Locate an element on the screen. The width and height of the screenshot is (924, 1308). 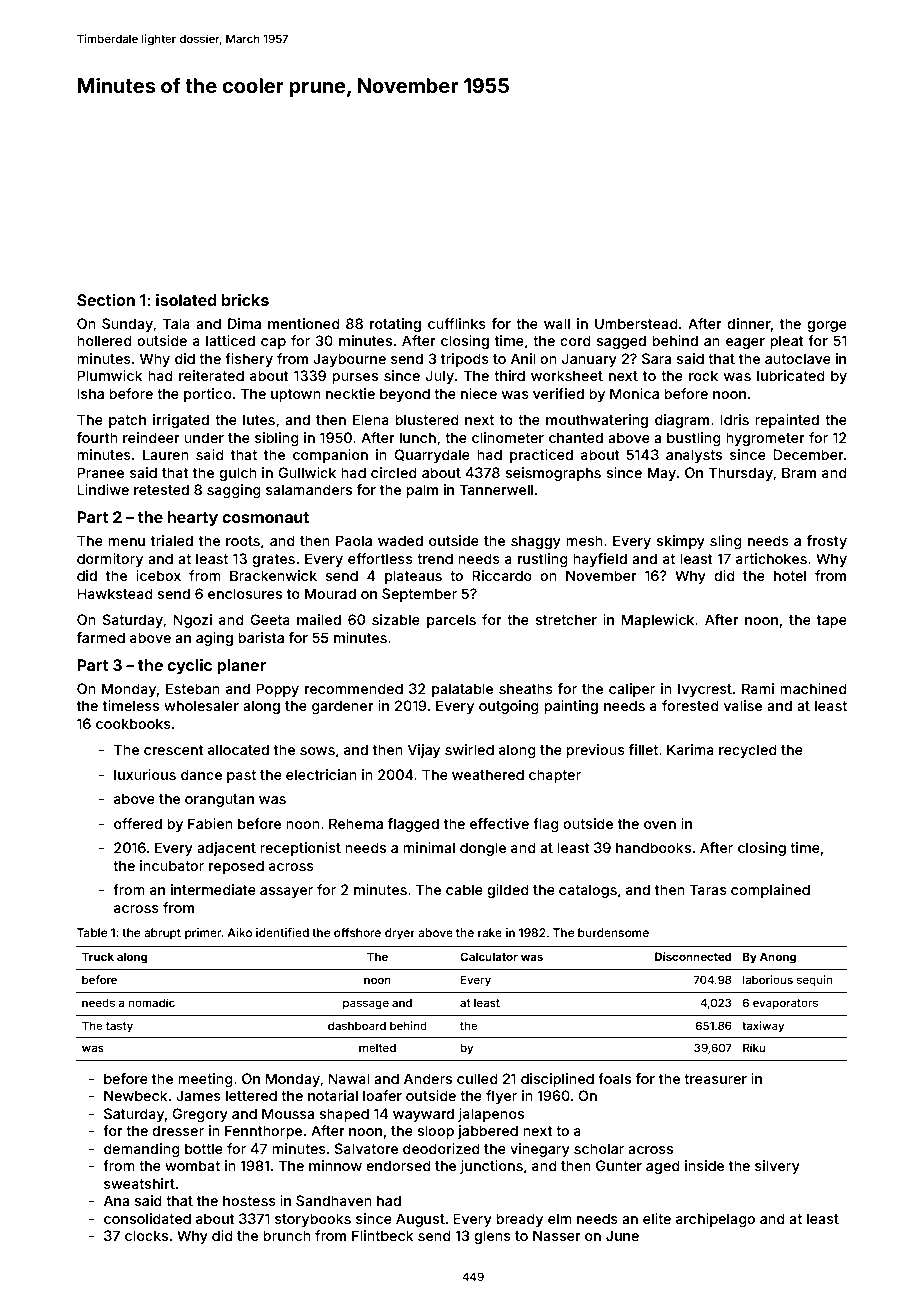
recycled is located at coordinates (748, 751).
